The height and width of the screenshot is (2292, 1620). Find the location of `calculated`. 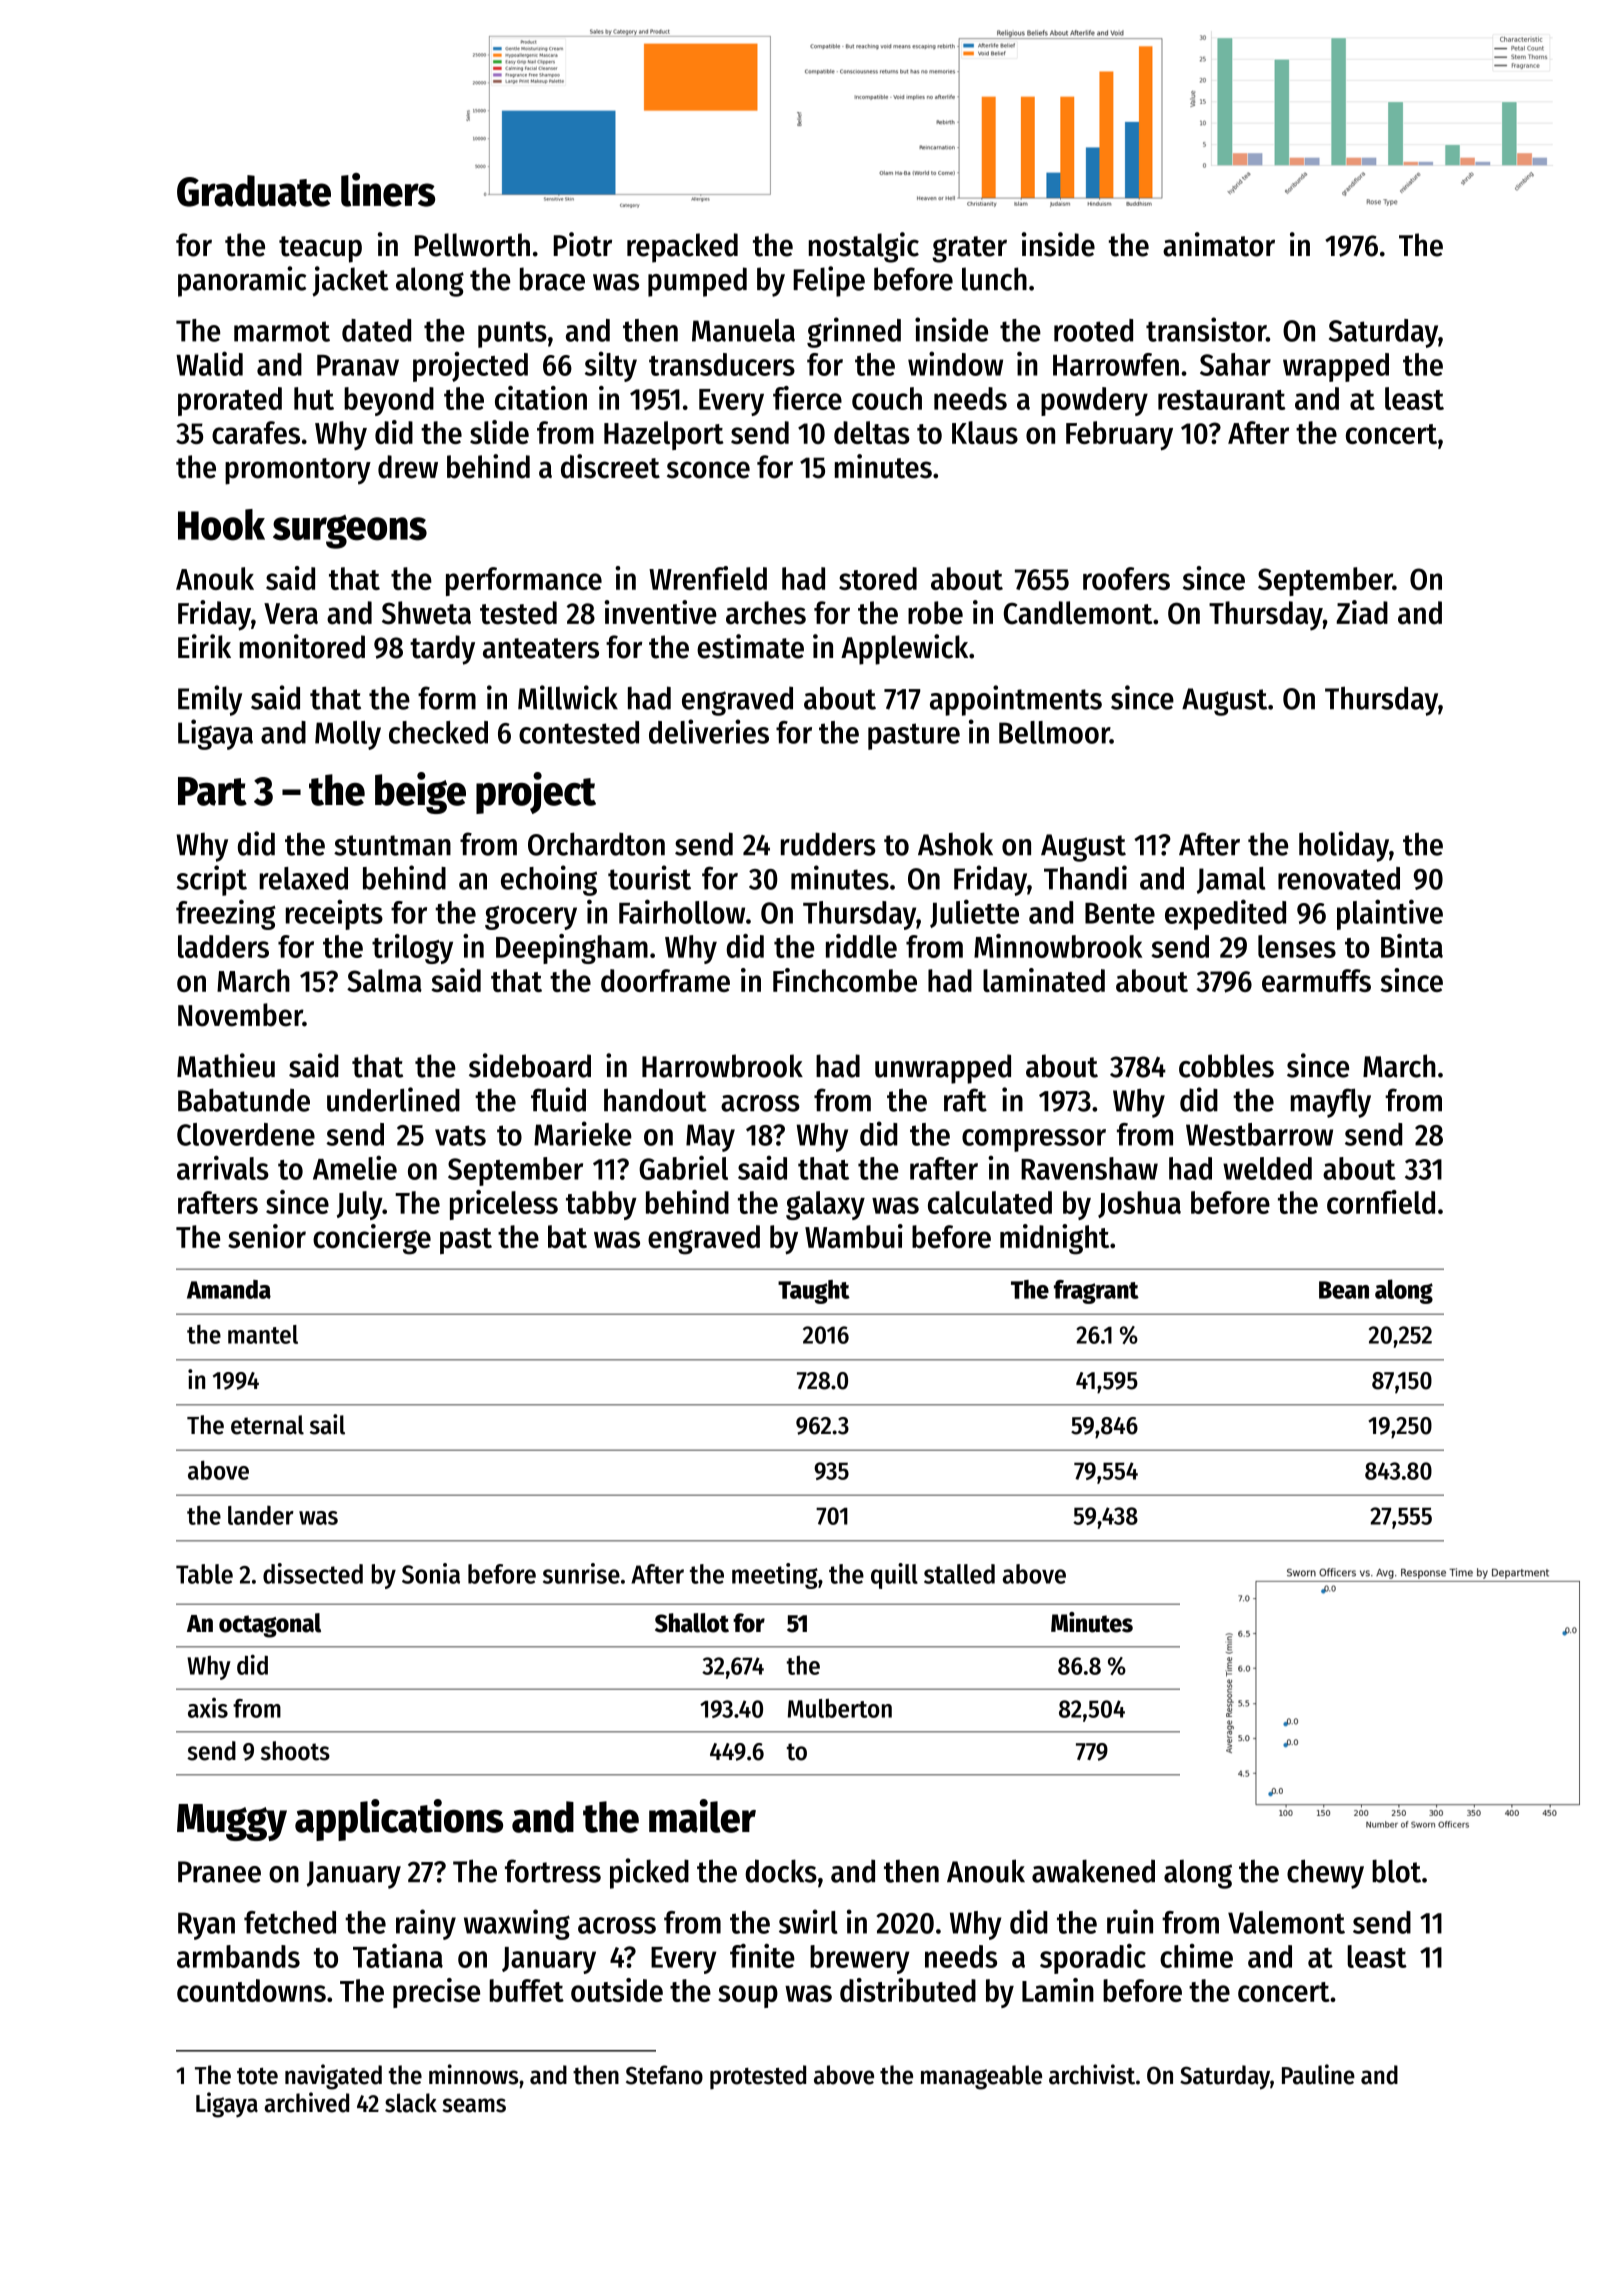

calculated is located at coordinates (990, 1202).
